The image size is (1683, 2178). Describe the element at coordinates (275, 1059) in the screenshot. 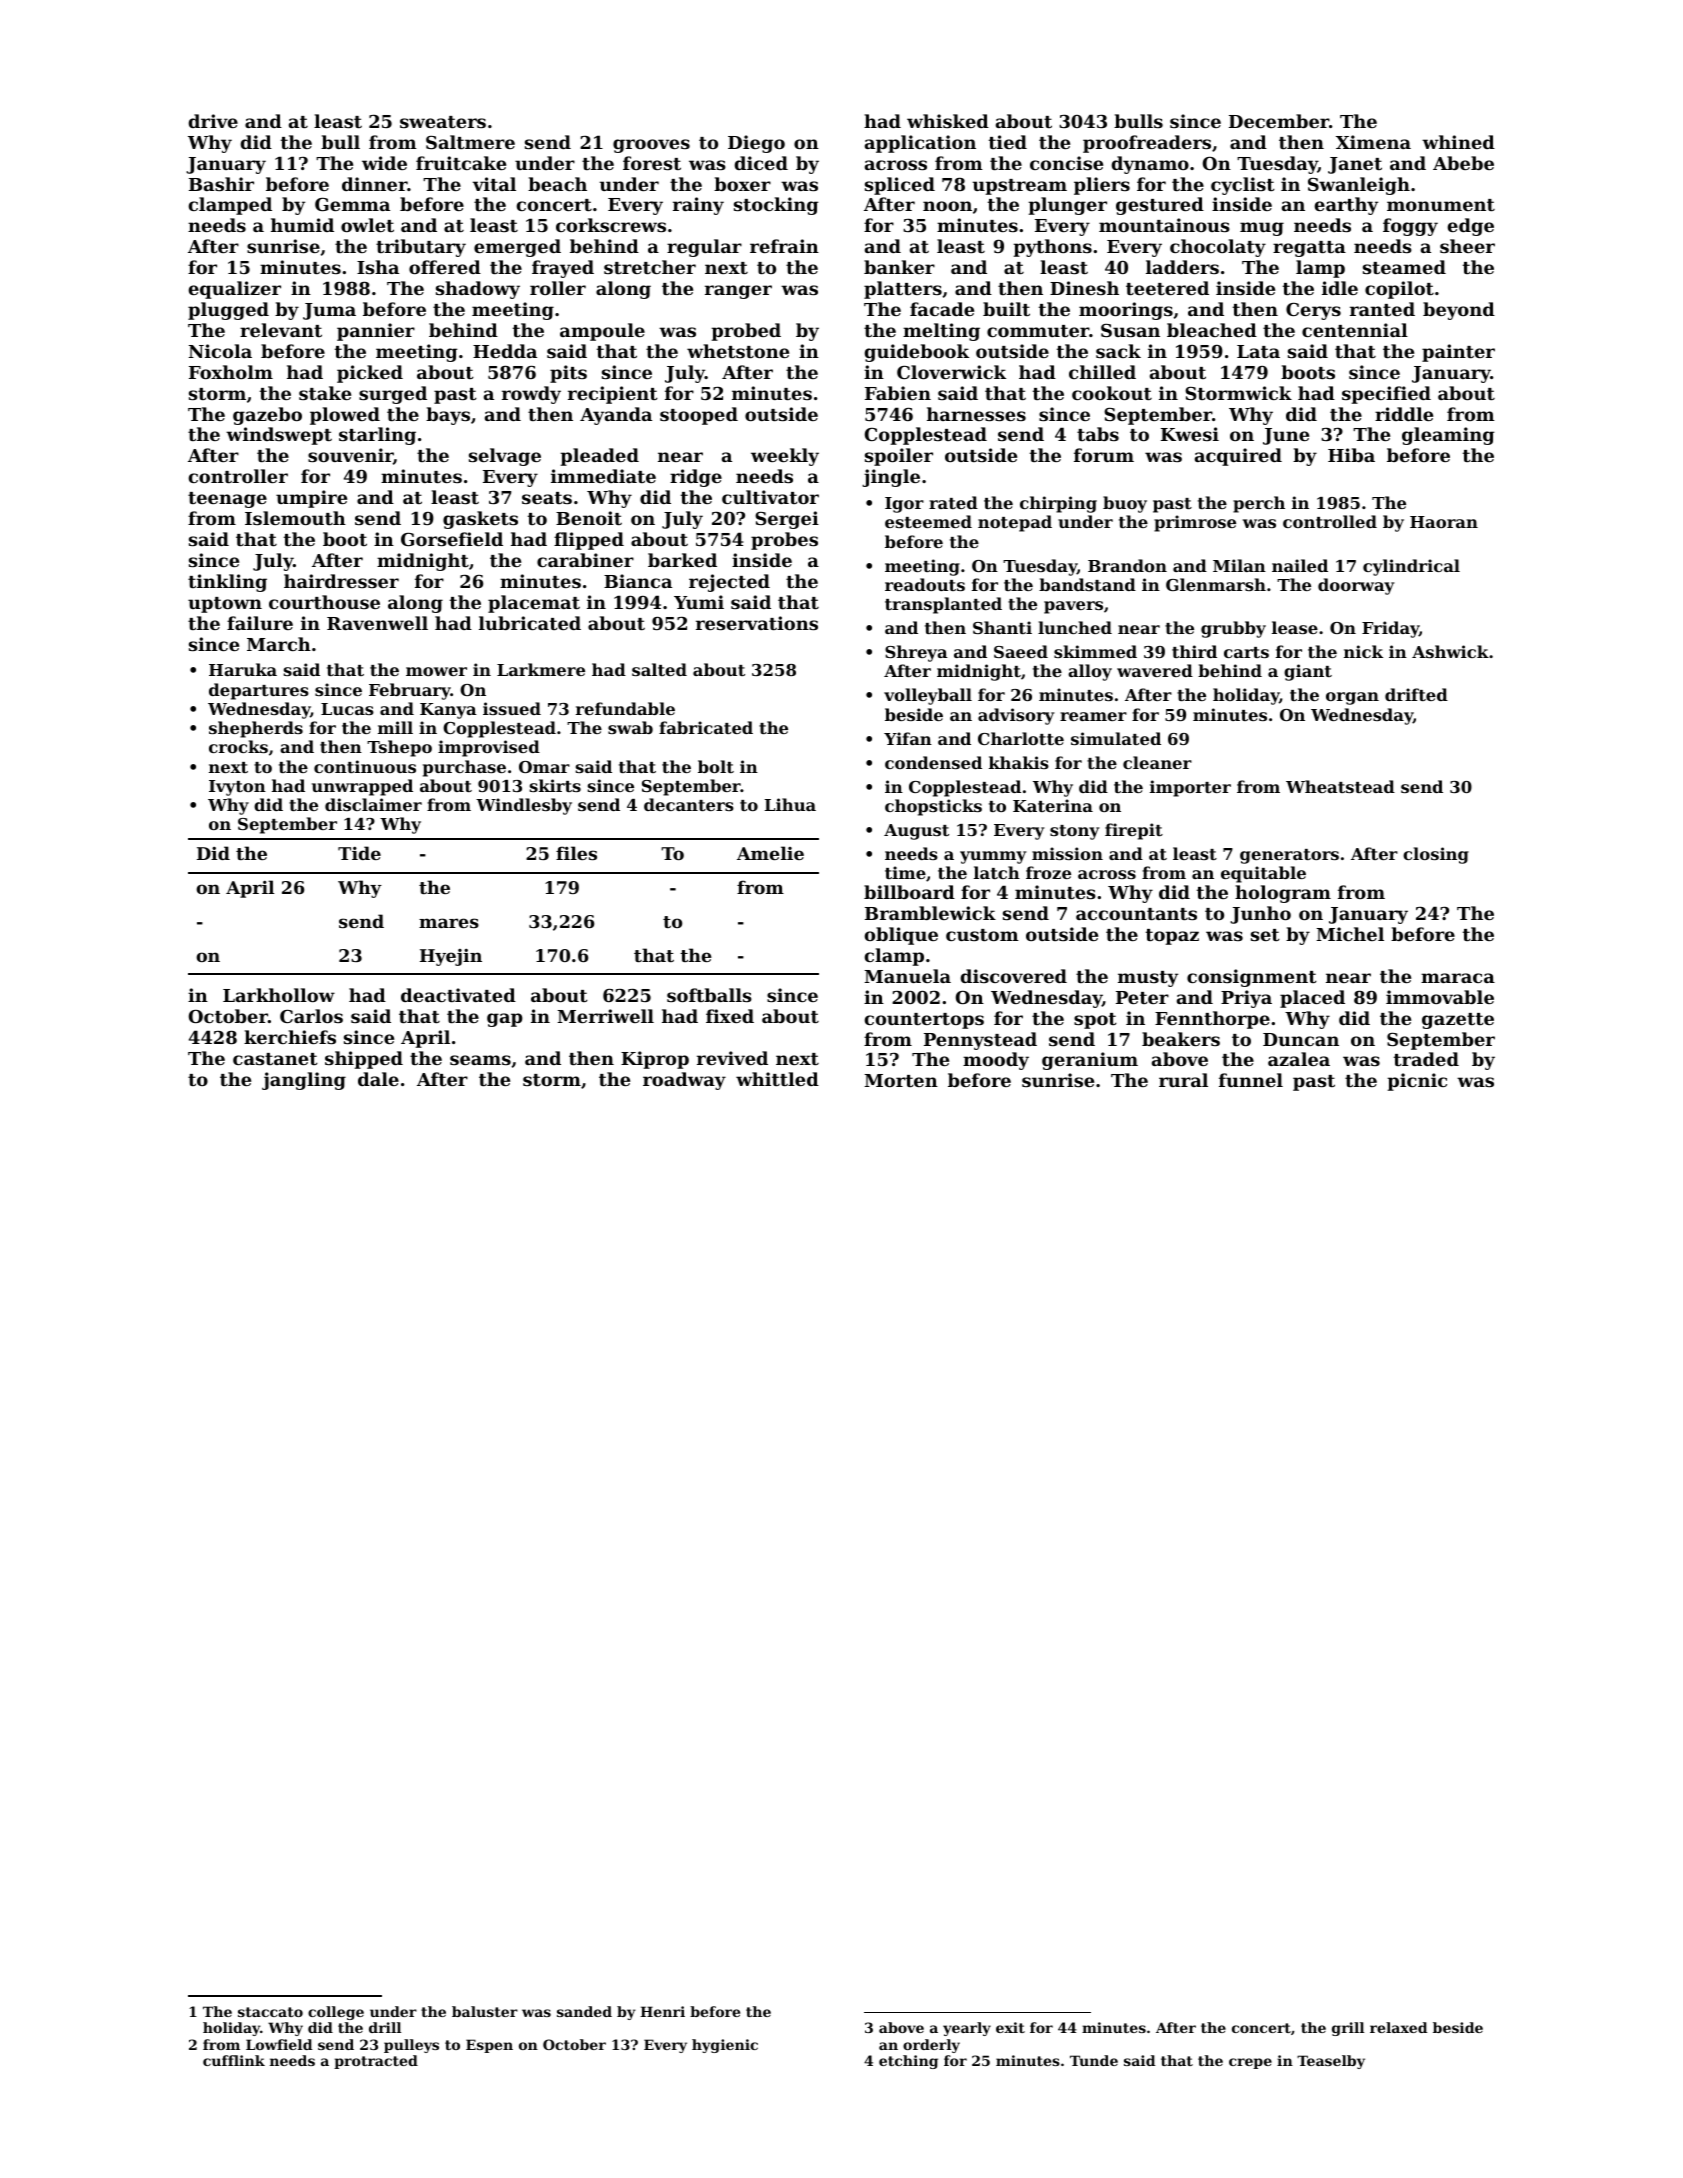

I see `castanet` at that location.
